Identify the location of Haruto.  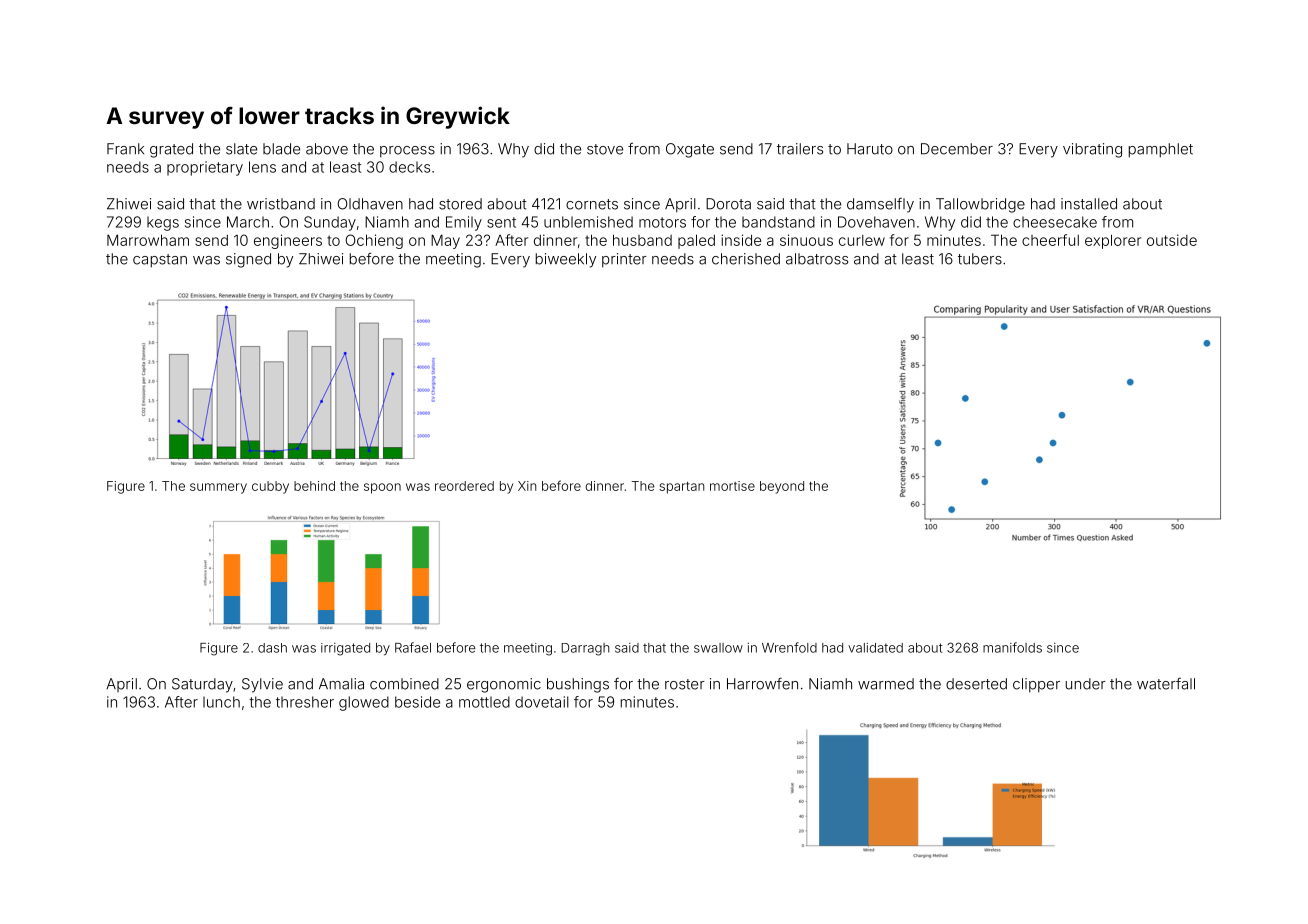
(870, 149).
